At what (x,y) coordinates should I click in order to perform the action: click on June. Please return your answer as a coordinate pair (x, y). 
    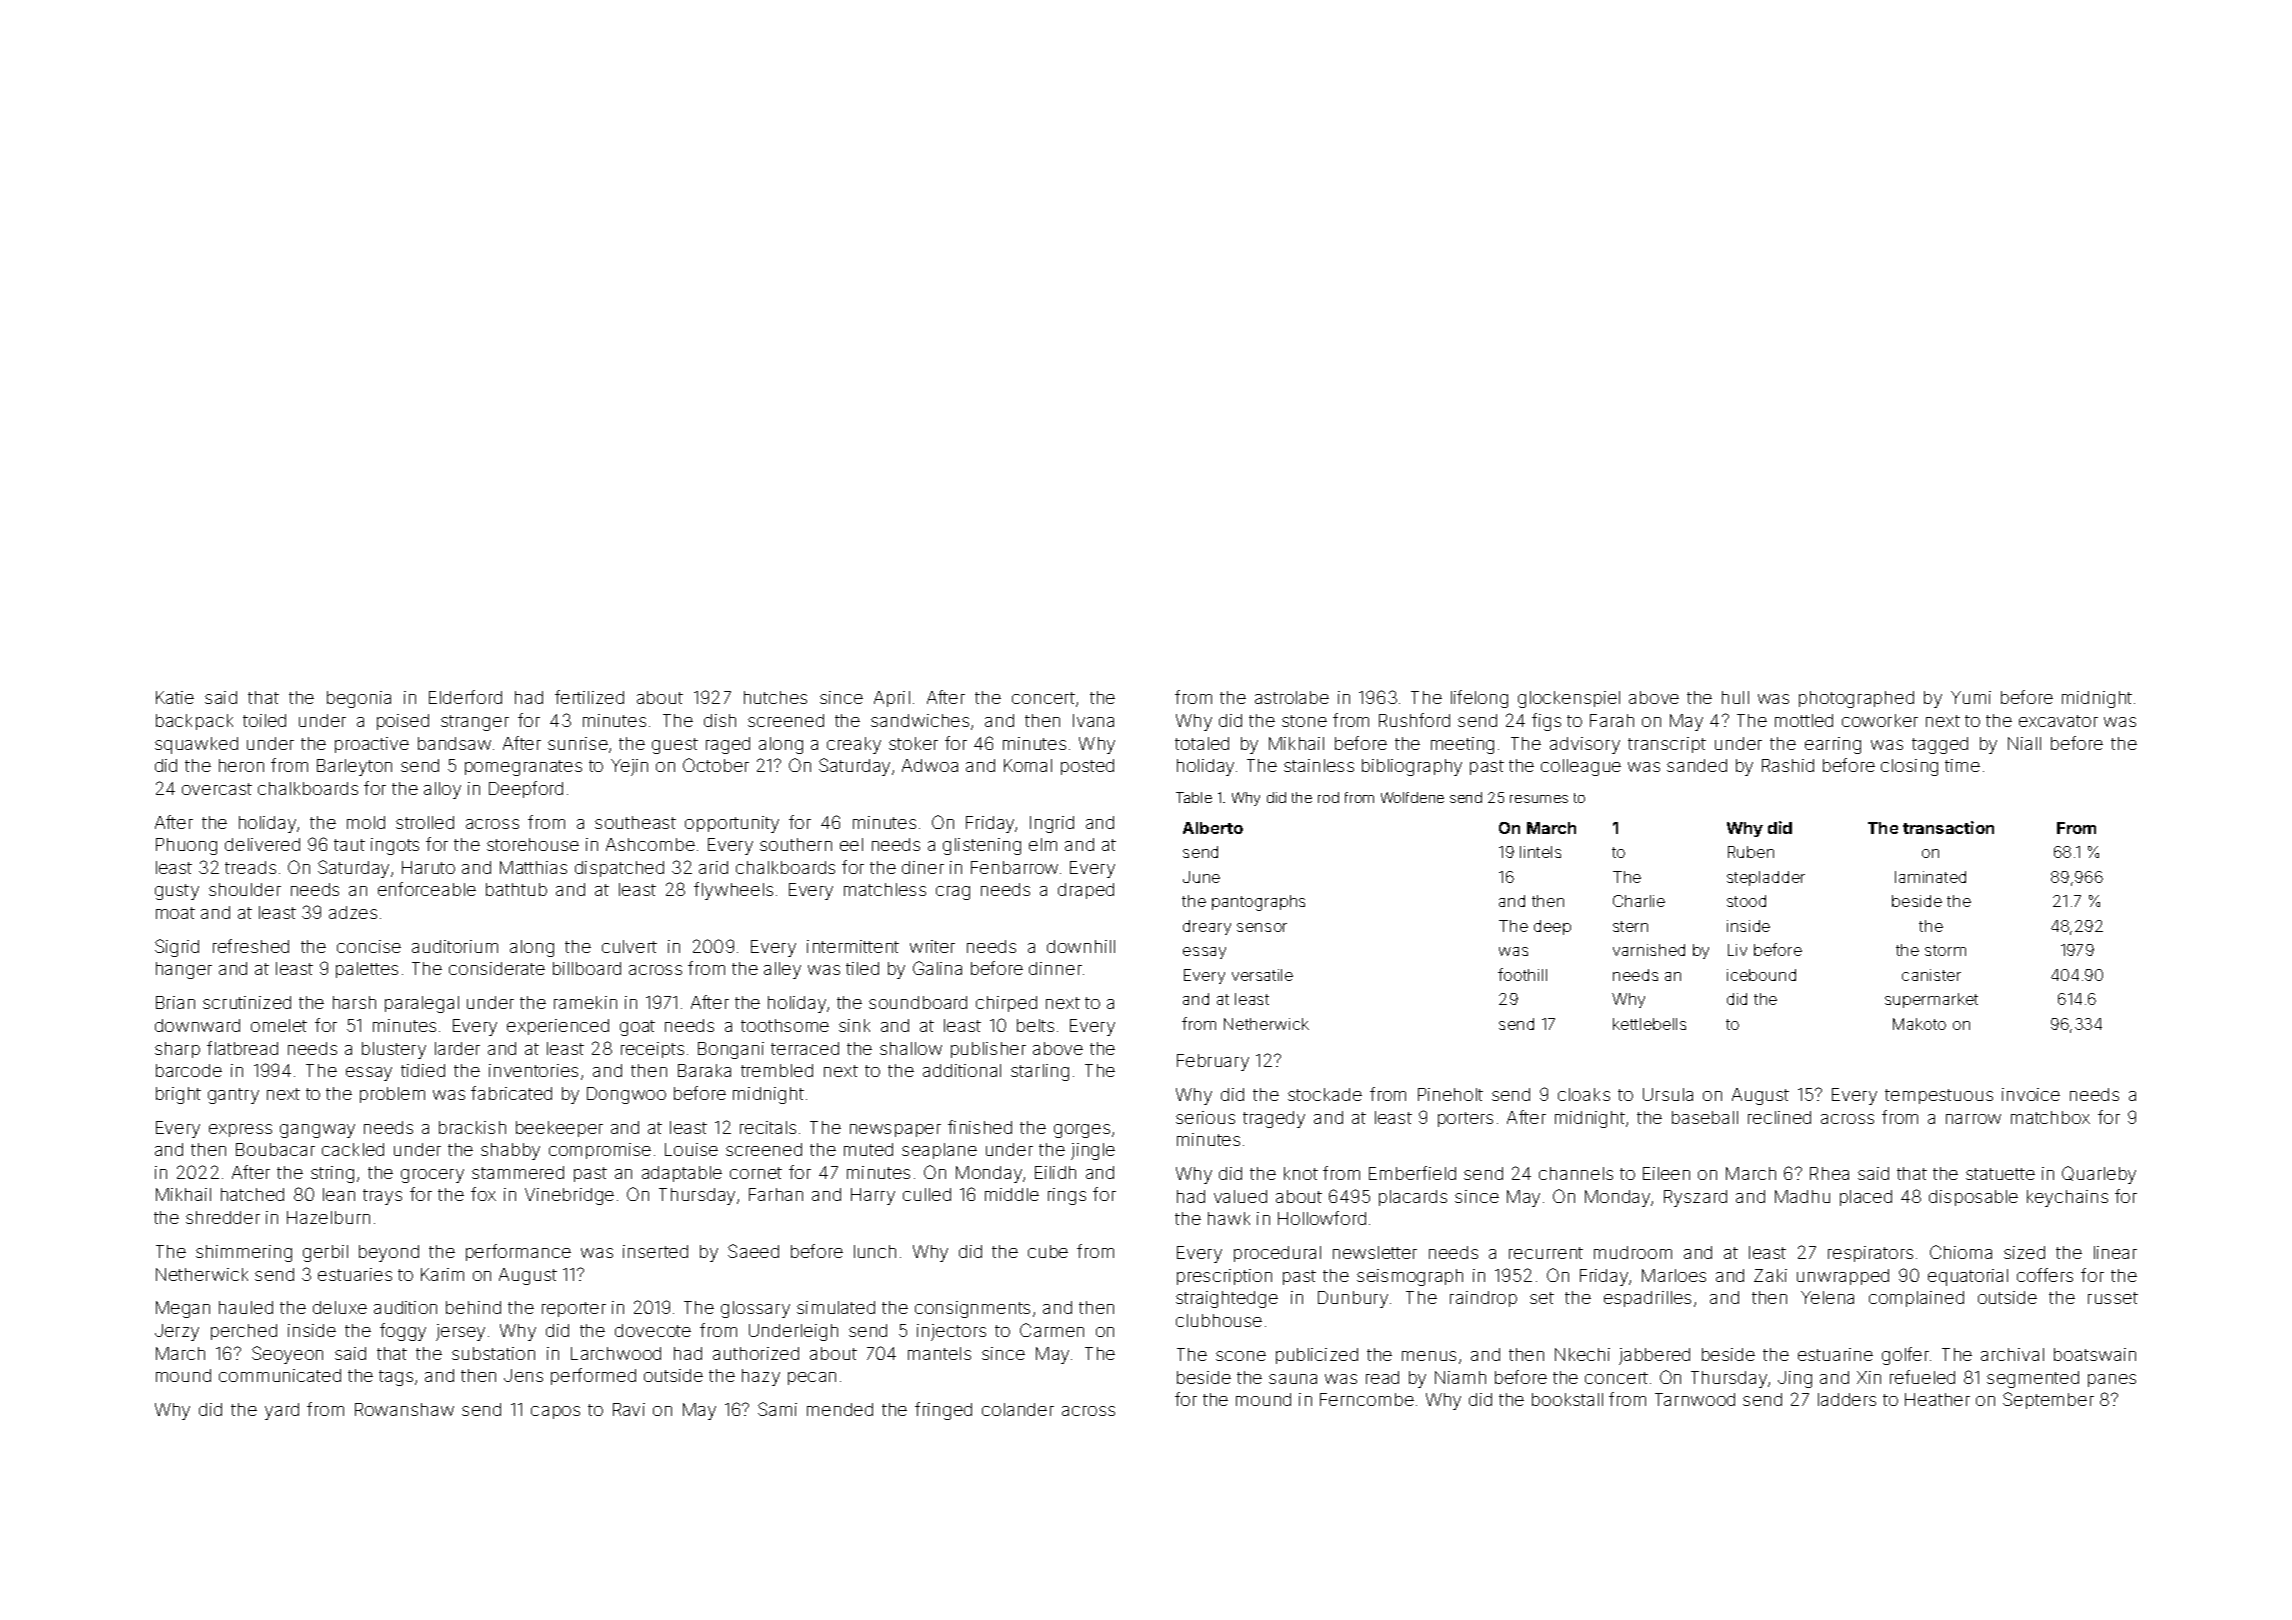
    Looking at the image, I should click on (1201, 877).
